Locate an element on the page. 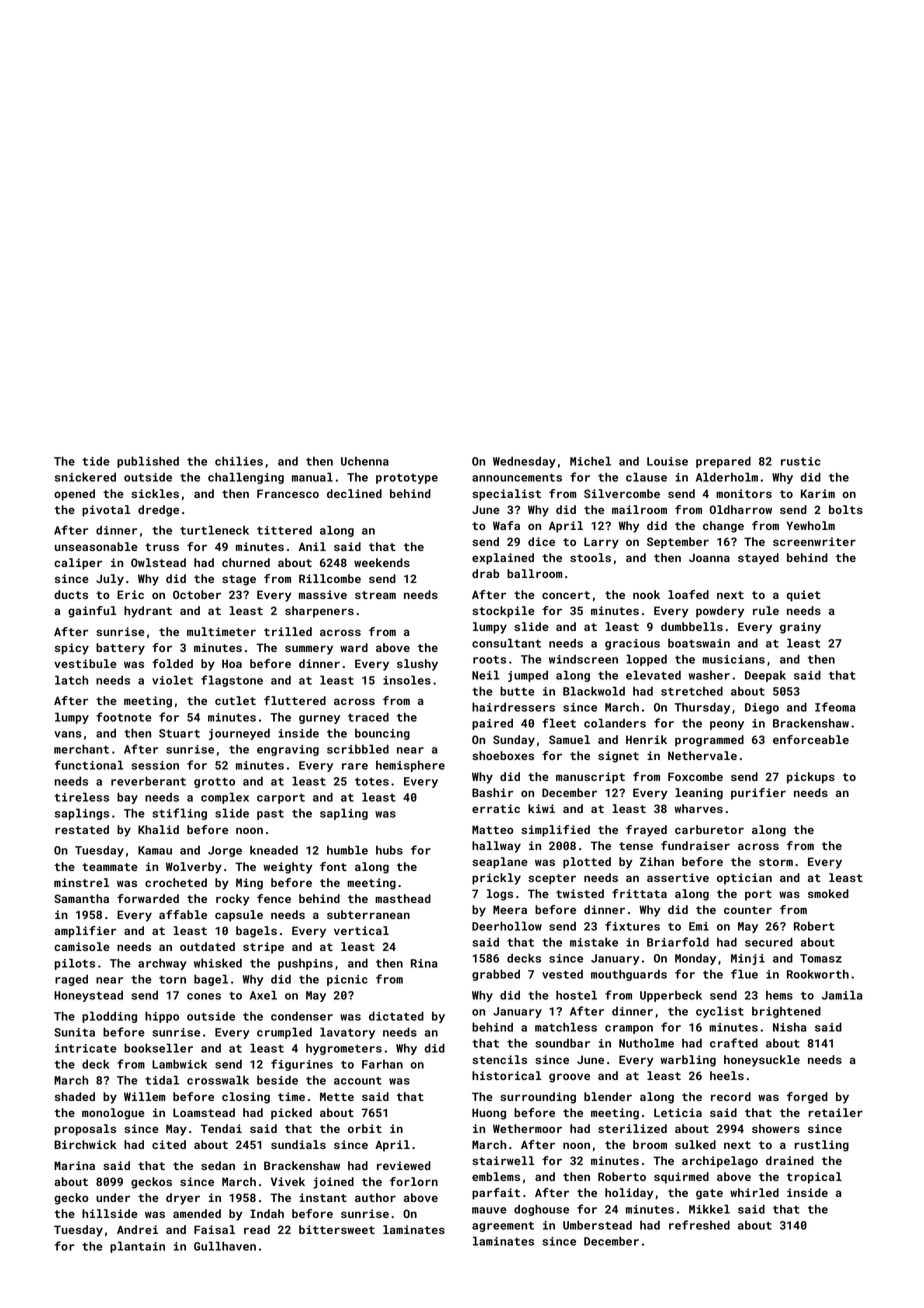  Louise is located at coordinates (667, 461).
